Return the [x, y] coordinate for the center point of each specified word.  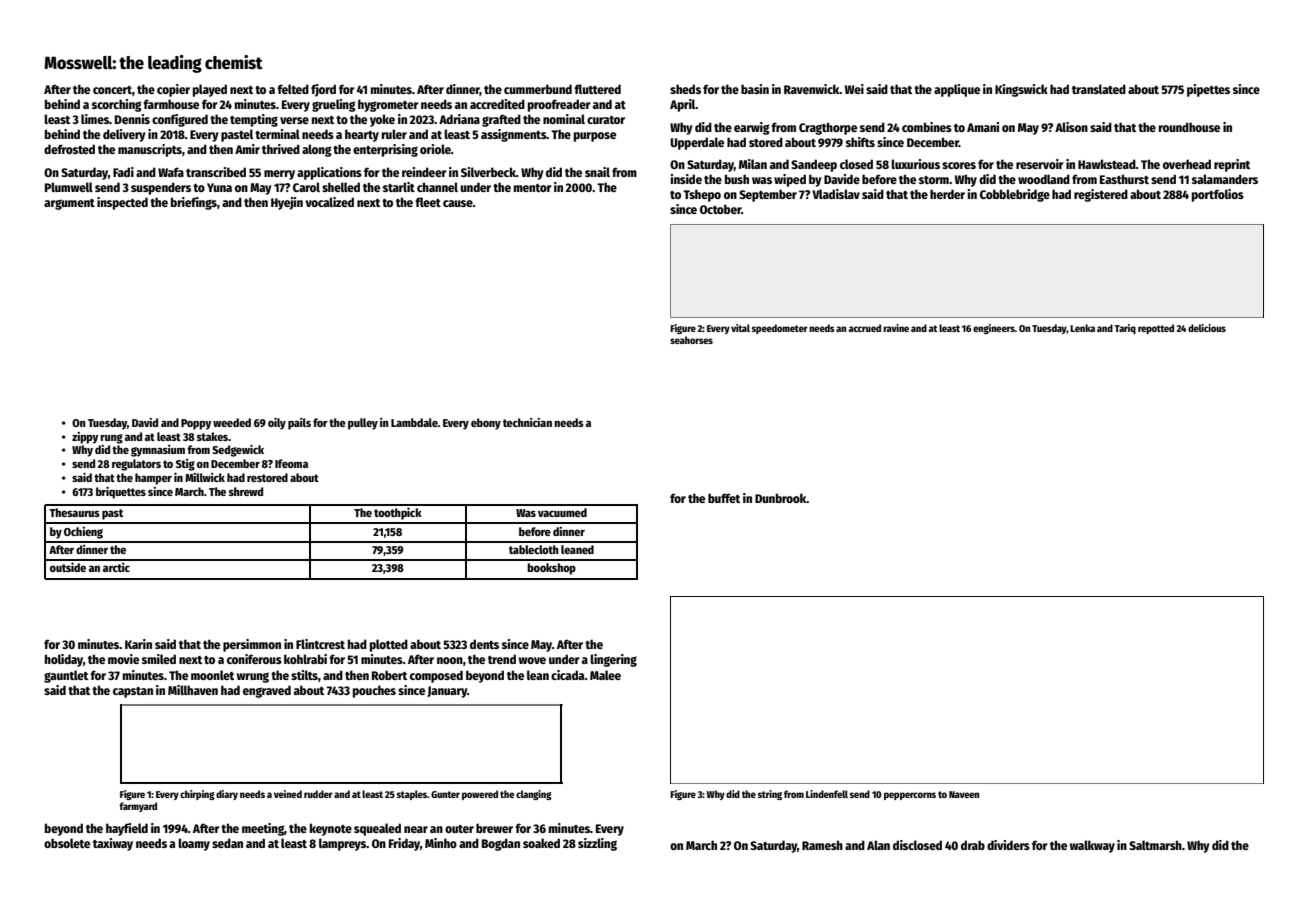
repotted [1156, 329]
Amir [247, 149]
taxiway [113, 844]
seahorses [691, 340]
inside [686, 179]
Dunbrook [781, 498]
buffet [724, 498]
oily [277, 424]
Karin [138, 644]
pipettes [1208, 90]
